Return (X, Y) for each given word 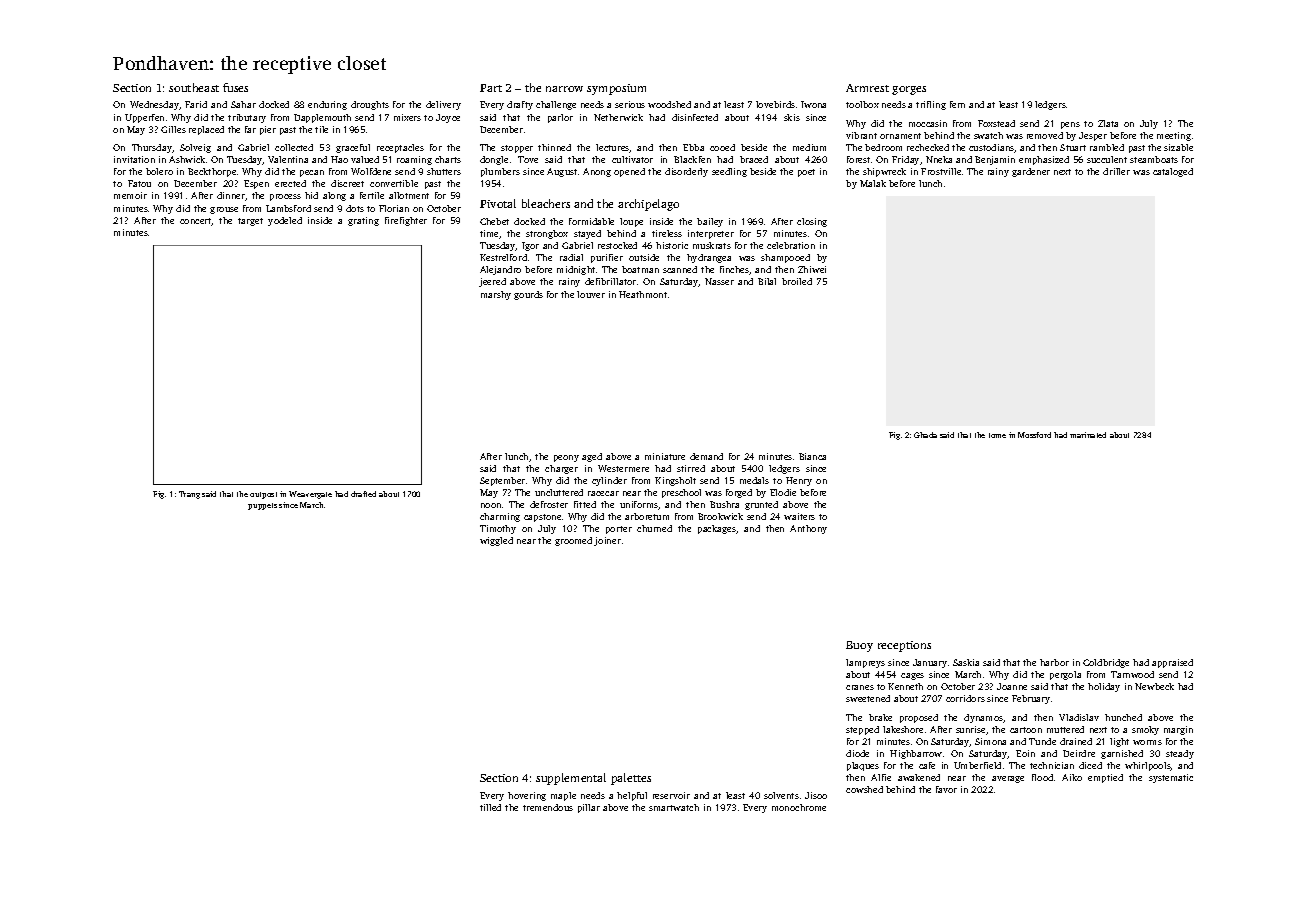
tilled (490, 807)
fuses (235, 87)
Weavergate (310, 495)
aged (592, 457)
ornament (900, 136)
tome (997, 435)
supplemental (571, 779)
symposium (616, 89)
